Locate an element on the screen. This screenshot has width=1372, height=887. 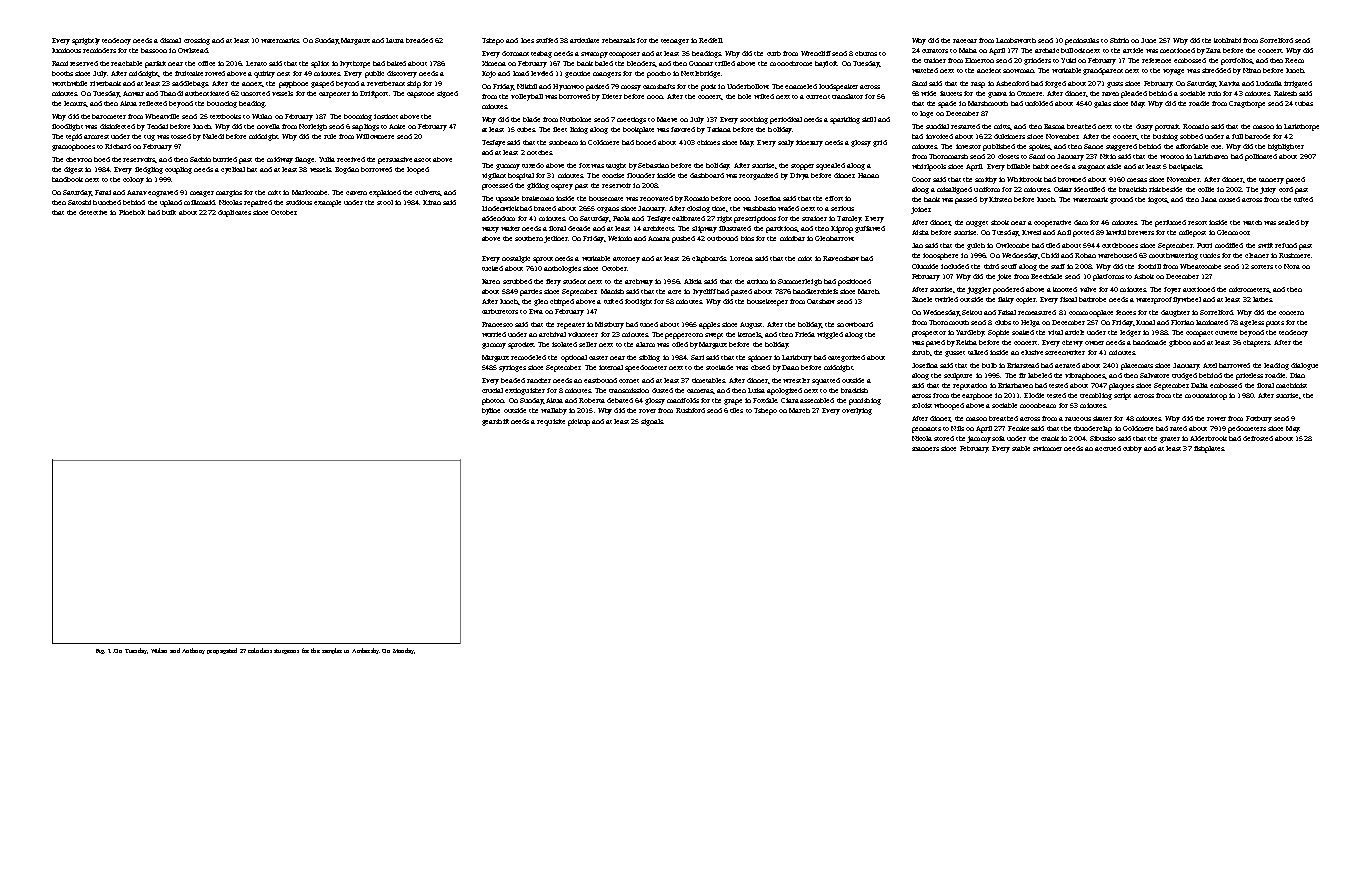
byline is located at coordinates (491, 411).
